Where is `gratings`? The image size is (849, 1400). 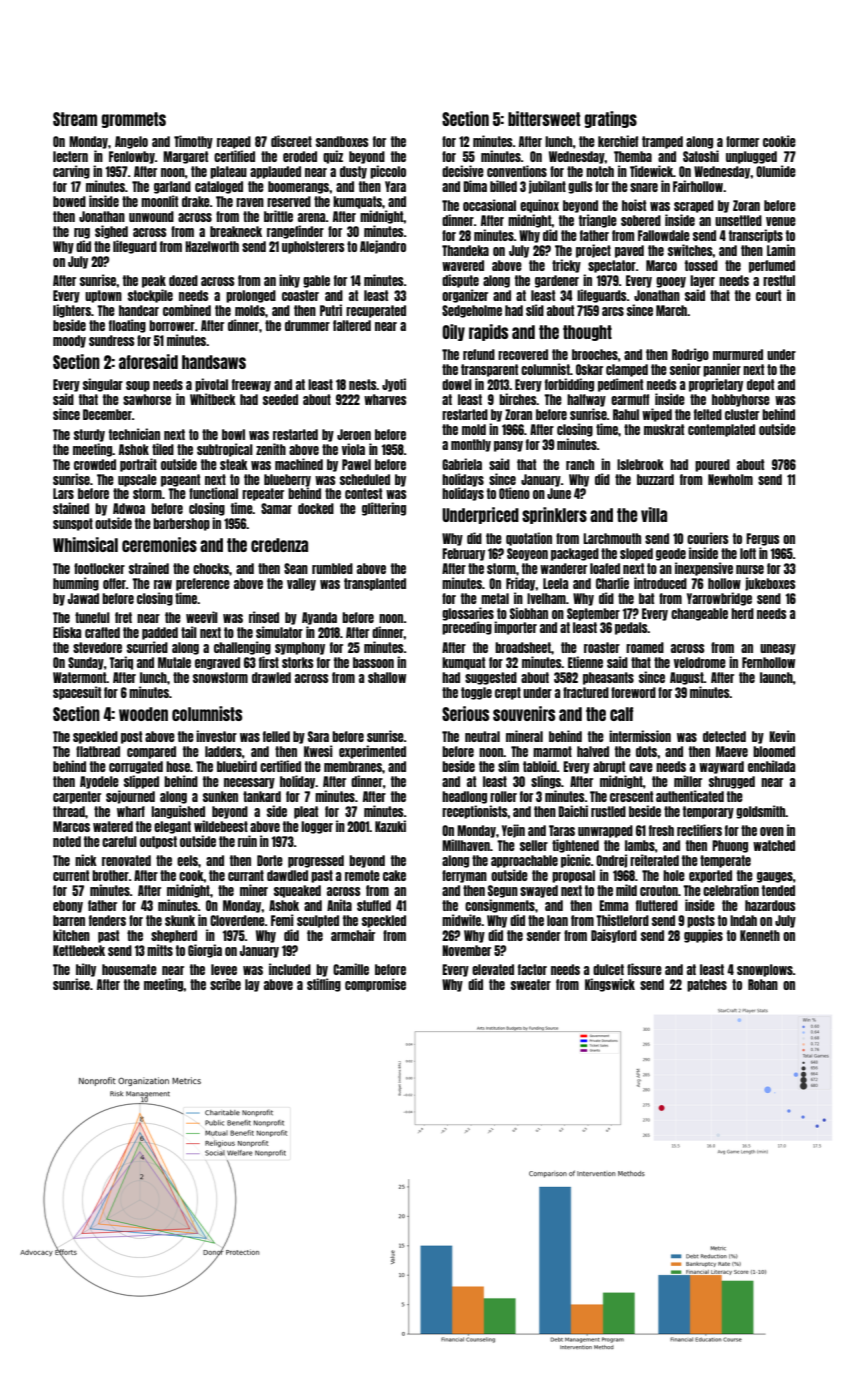 gratings is located at coordinates (611, 119).
